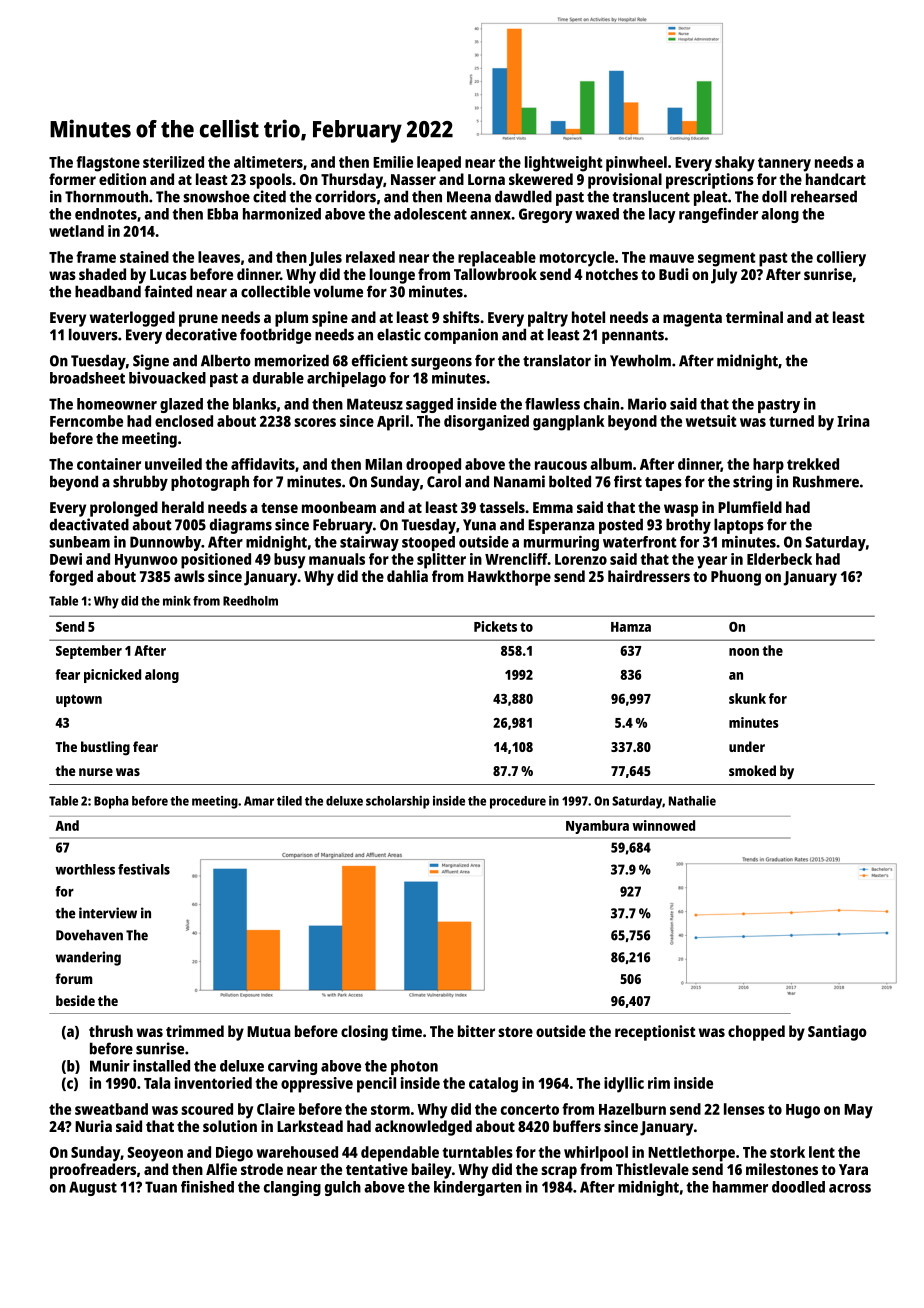 This page has width=924, height=1308. Describe the element at coordinates (370, 257) in the page. I see `relaxed` at that location.
